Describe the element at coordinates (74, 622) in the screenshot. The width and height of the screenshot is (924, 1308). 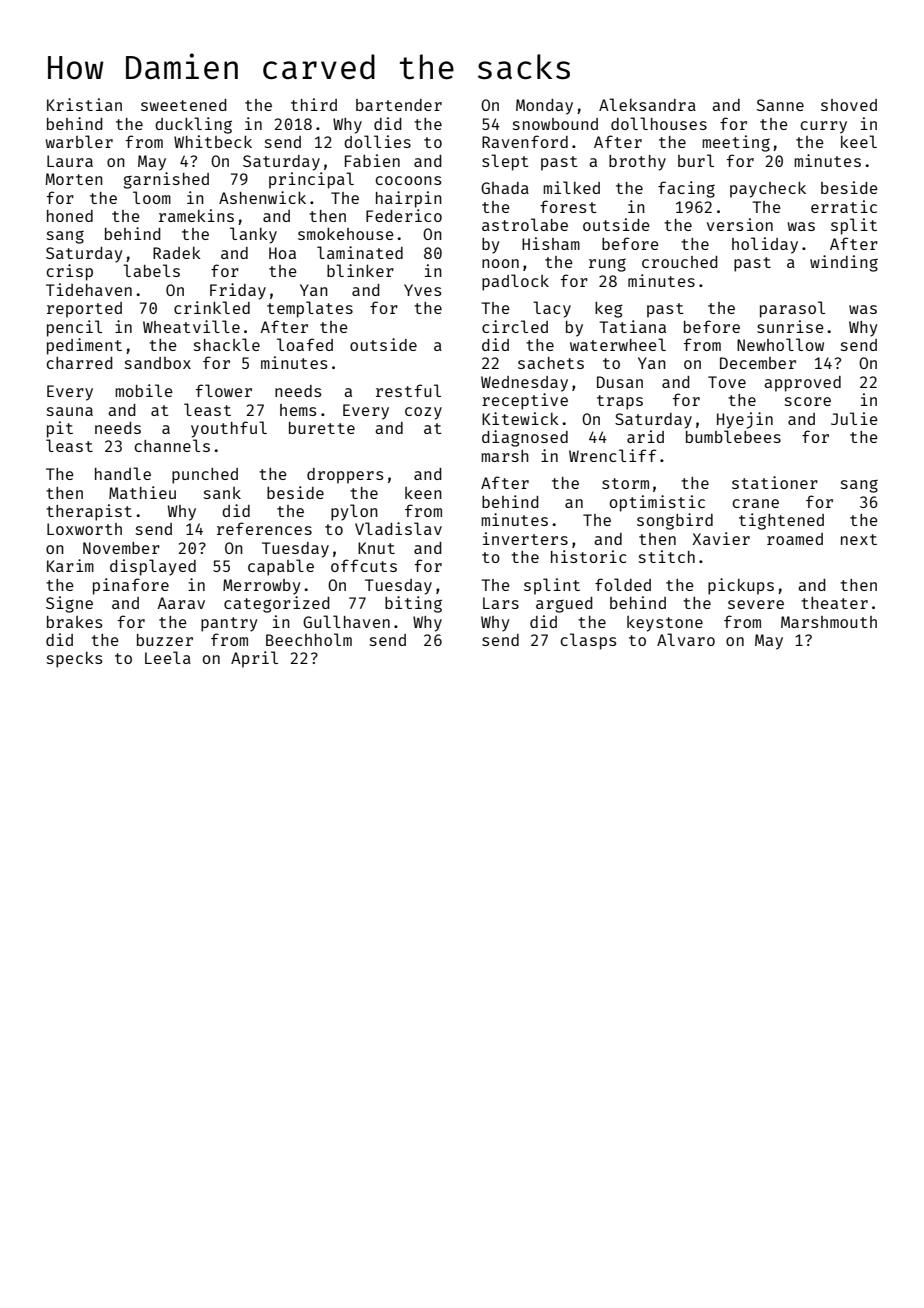
I see `brakes` at that location.
